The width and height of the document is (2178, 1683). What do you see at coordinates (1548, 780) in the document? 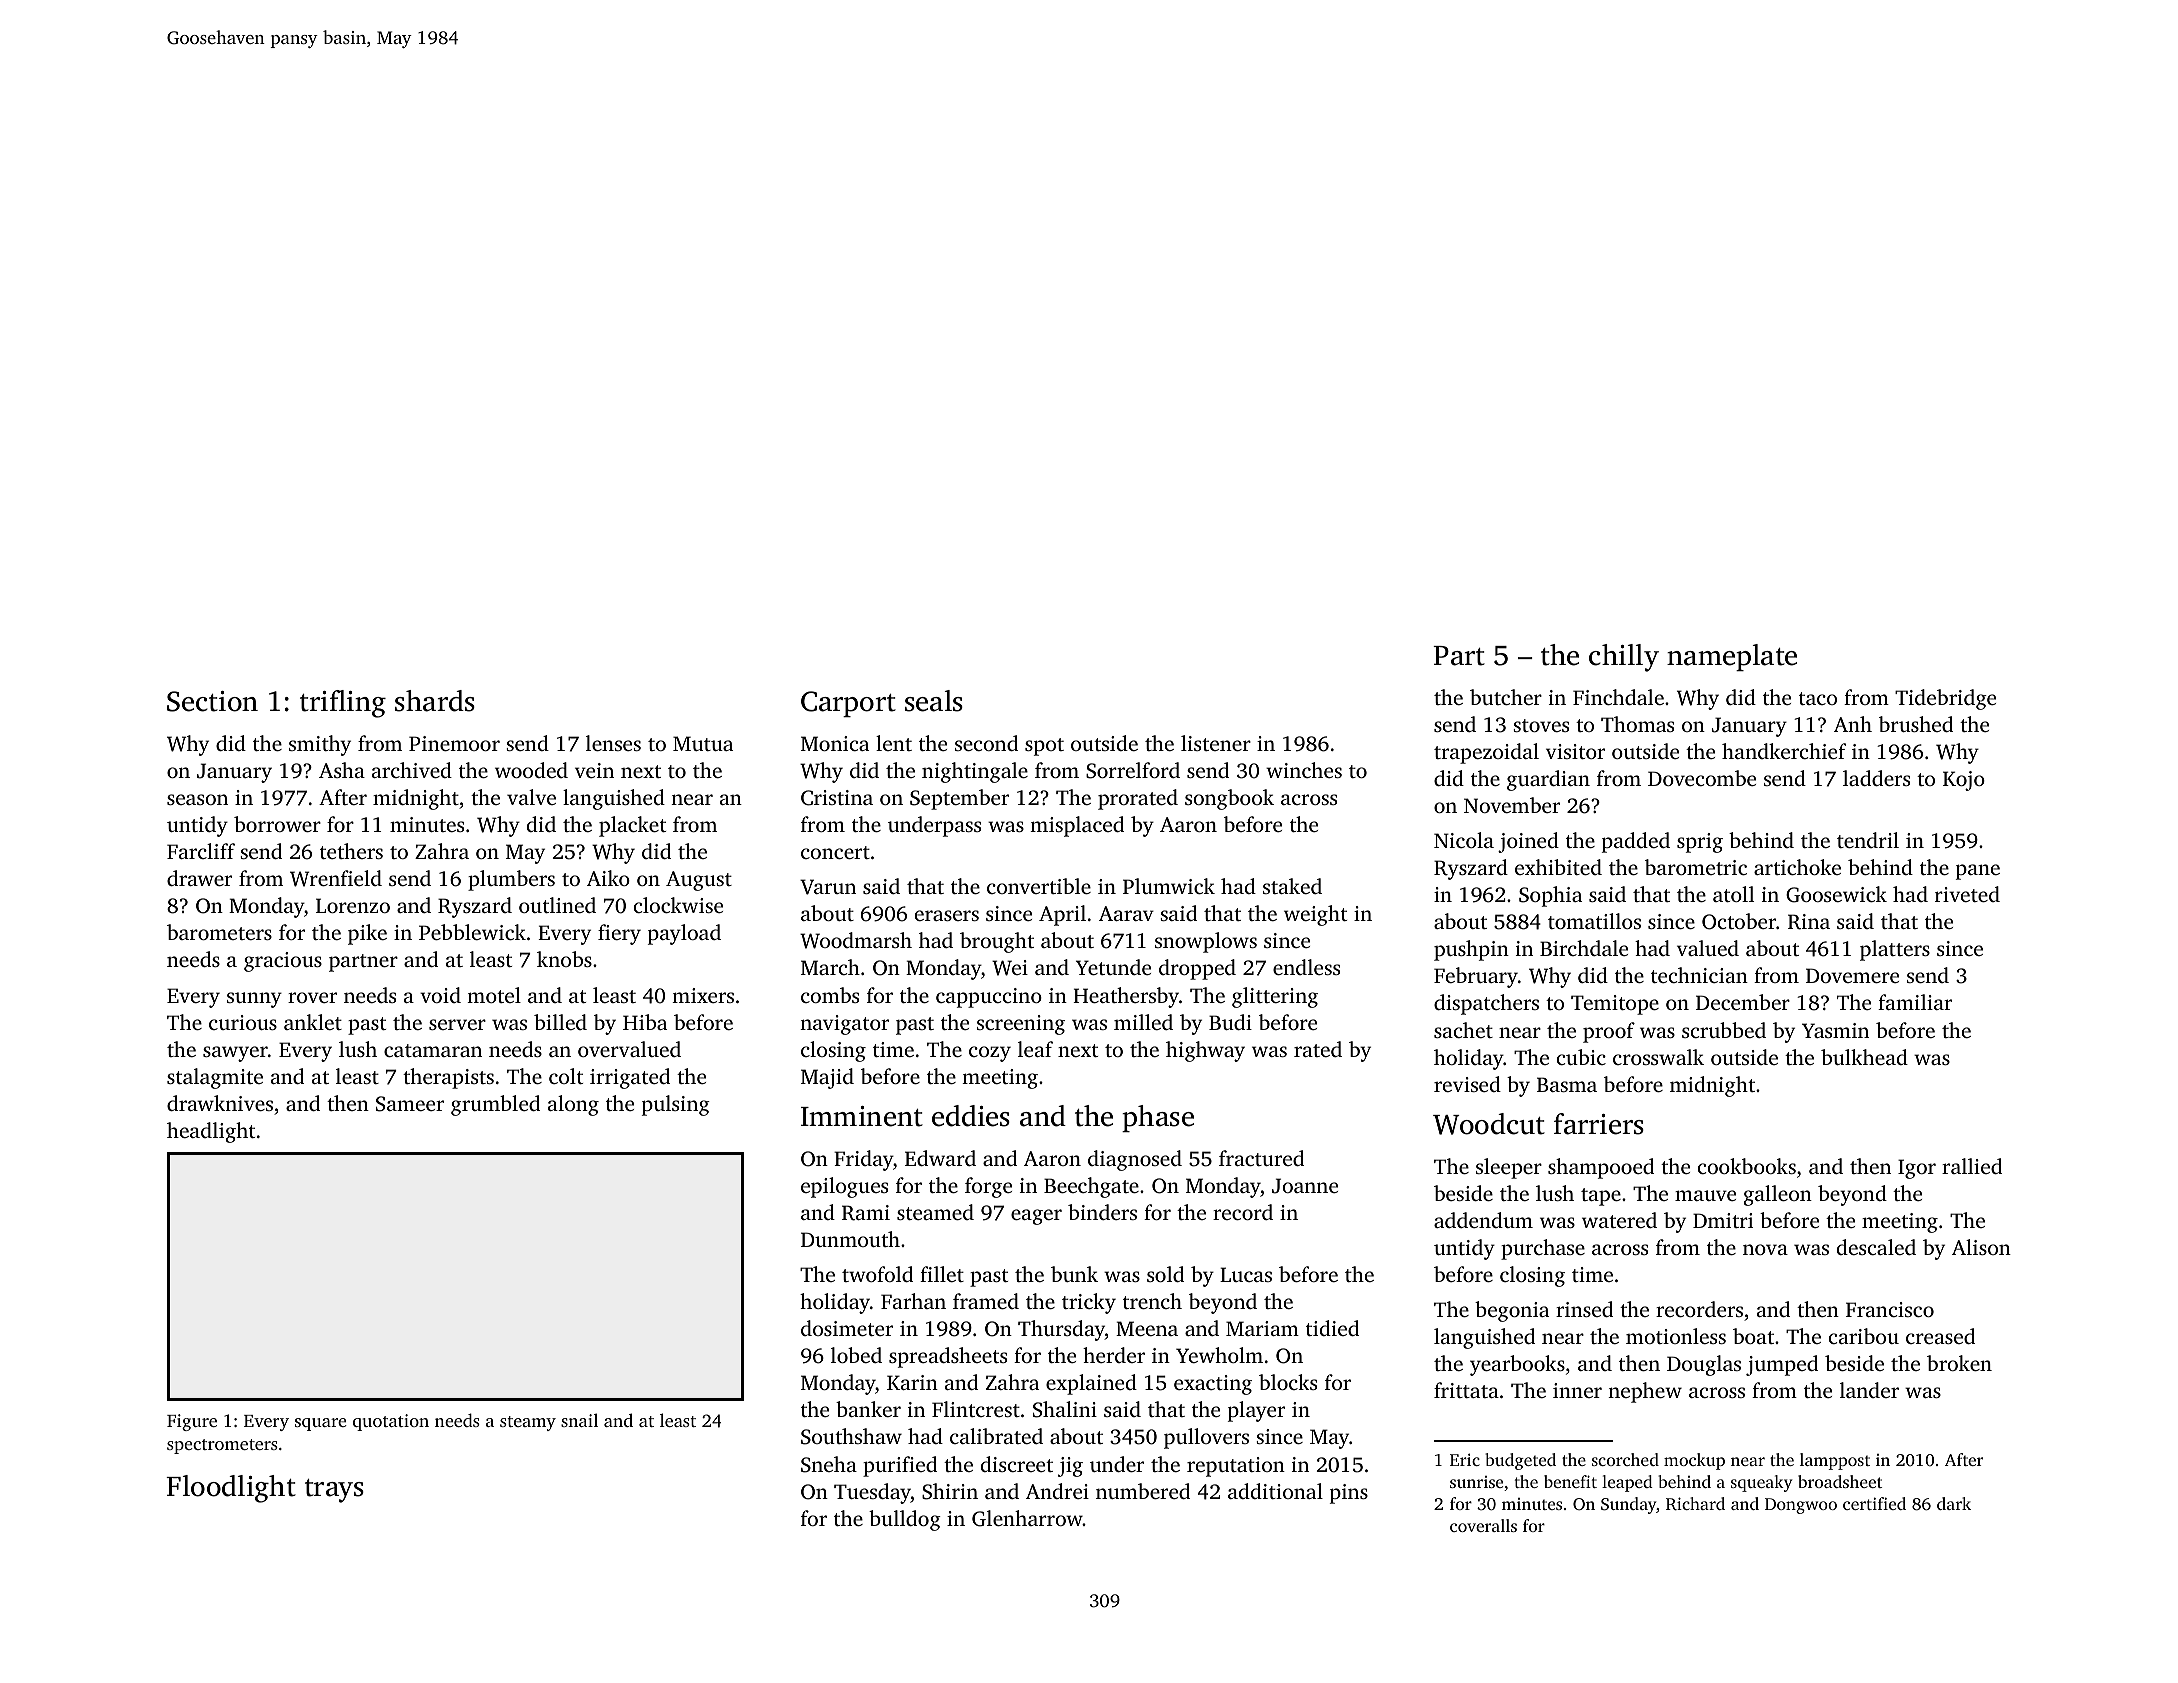
I see `guardian` at bounding box center [1548, 780].
